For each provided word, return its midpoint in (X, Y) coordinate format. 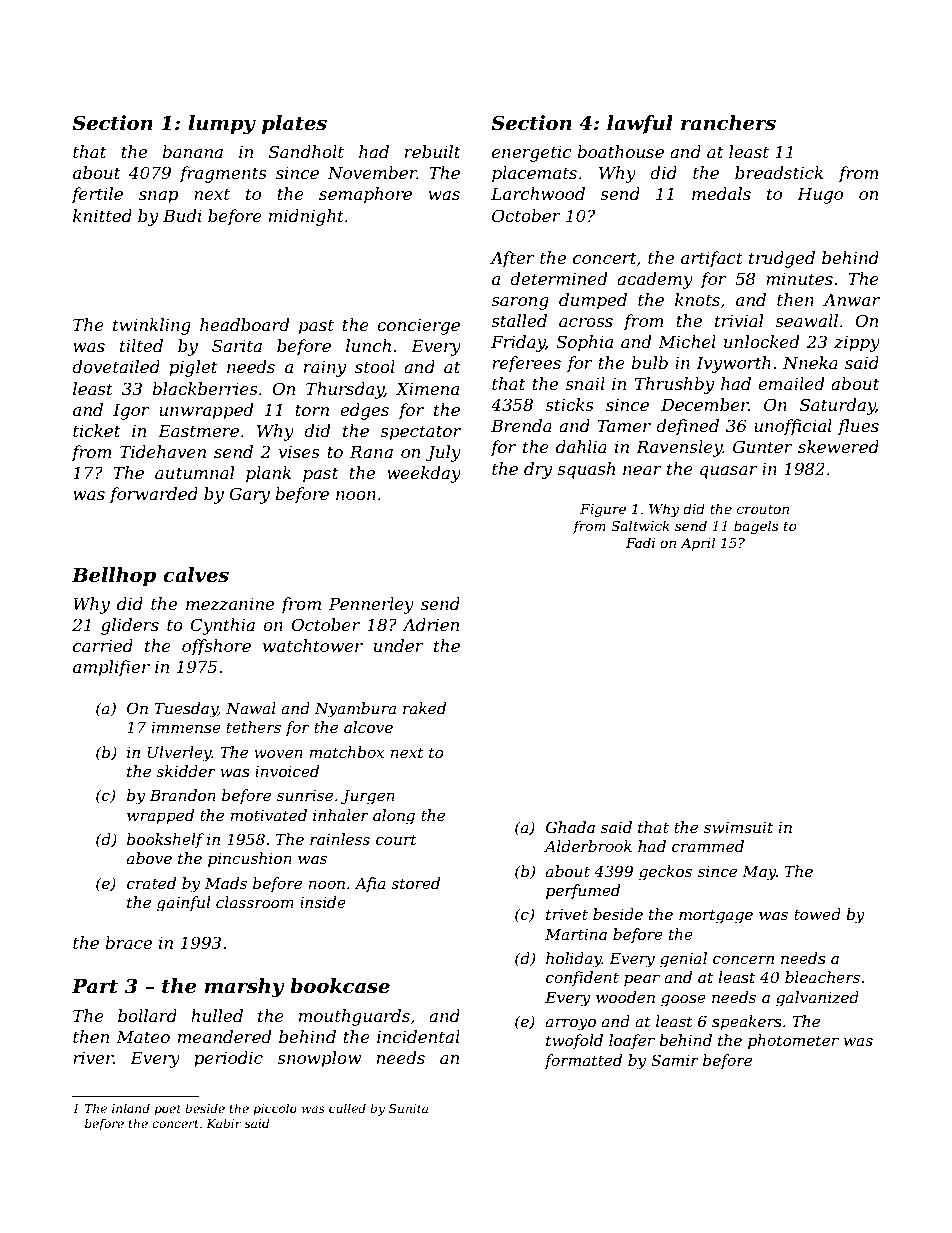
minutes (799, 279)
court (396, 839)
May (759, 873)
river (93, 1058)
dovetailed (116, 366)
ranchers (728, 123)
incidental (418, 1036)
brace (128, 942)
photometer (793, 1041)
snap (158, 197)
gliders (130, 626)
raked (424, 708)
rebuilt (433, 151)
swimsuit (738, 827)
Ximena (427, 389)
